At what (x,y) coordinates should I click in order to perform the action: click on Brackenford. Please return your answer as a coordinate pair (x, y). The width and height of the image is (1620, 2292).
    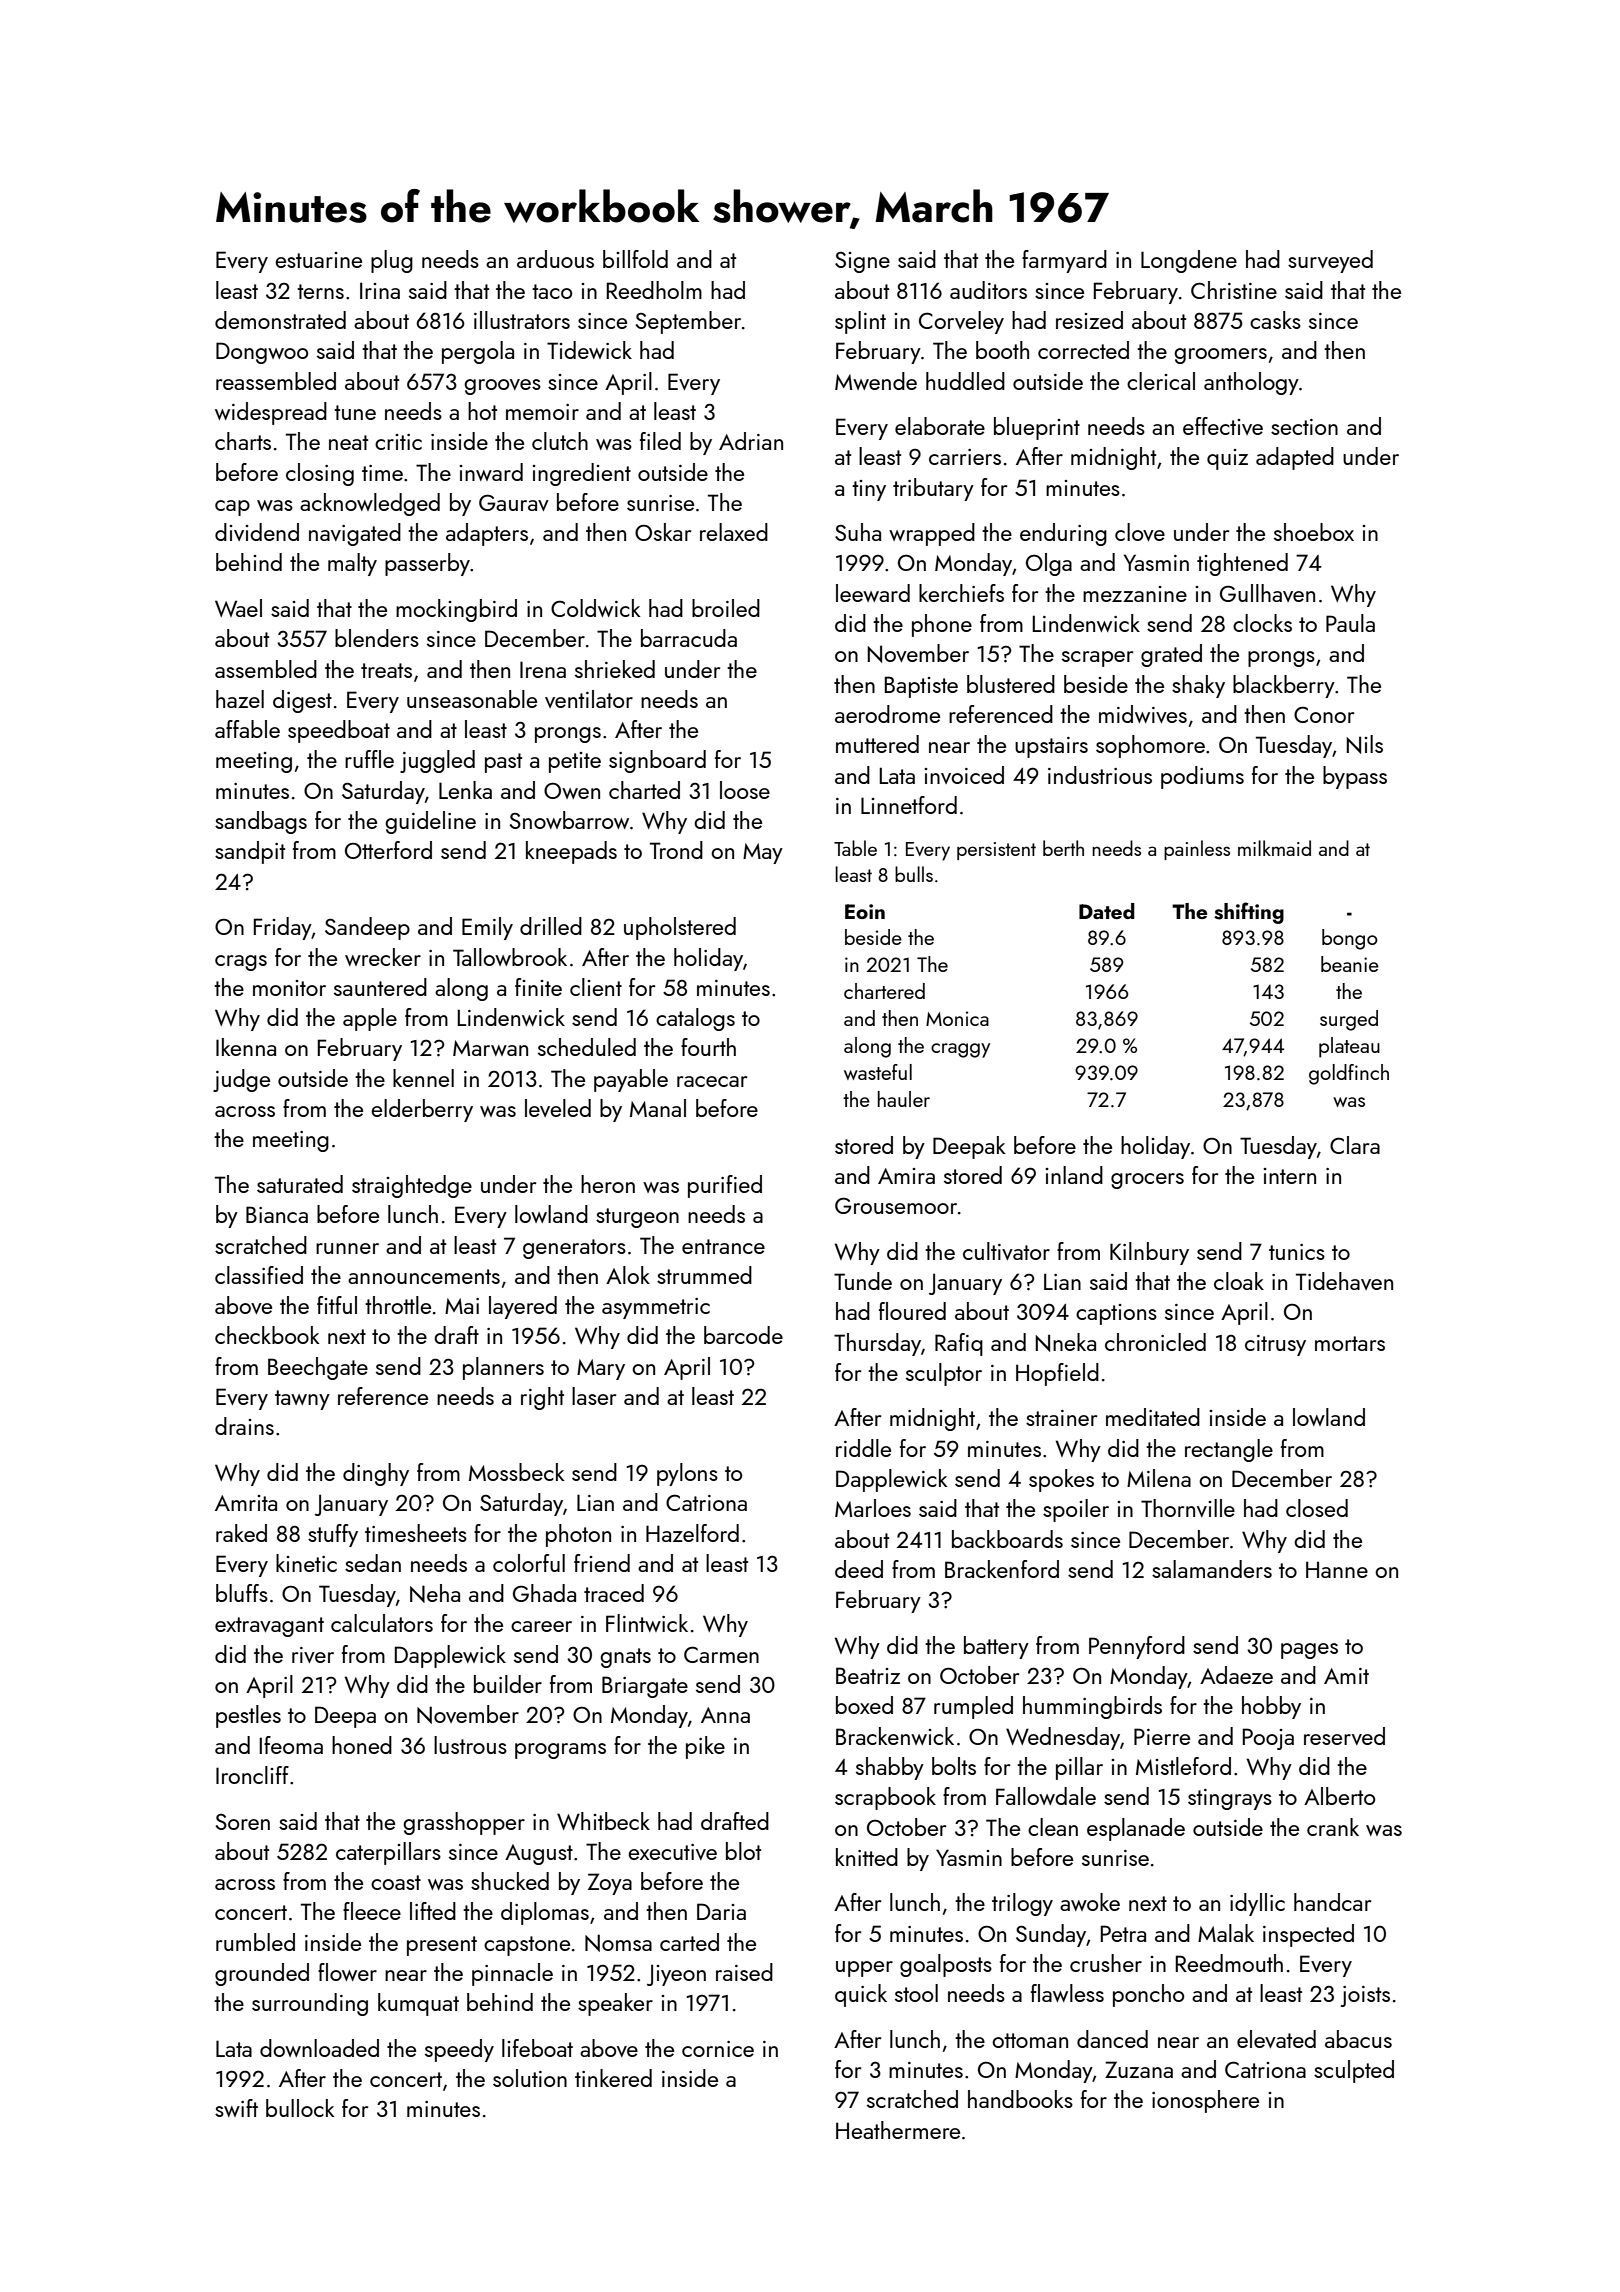
    Looking at the image, I should click on (1002, 1569).
